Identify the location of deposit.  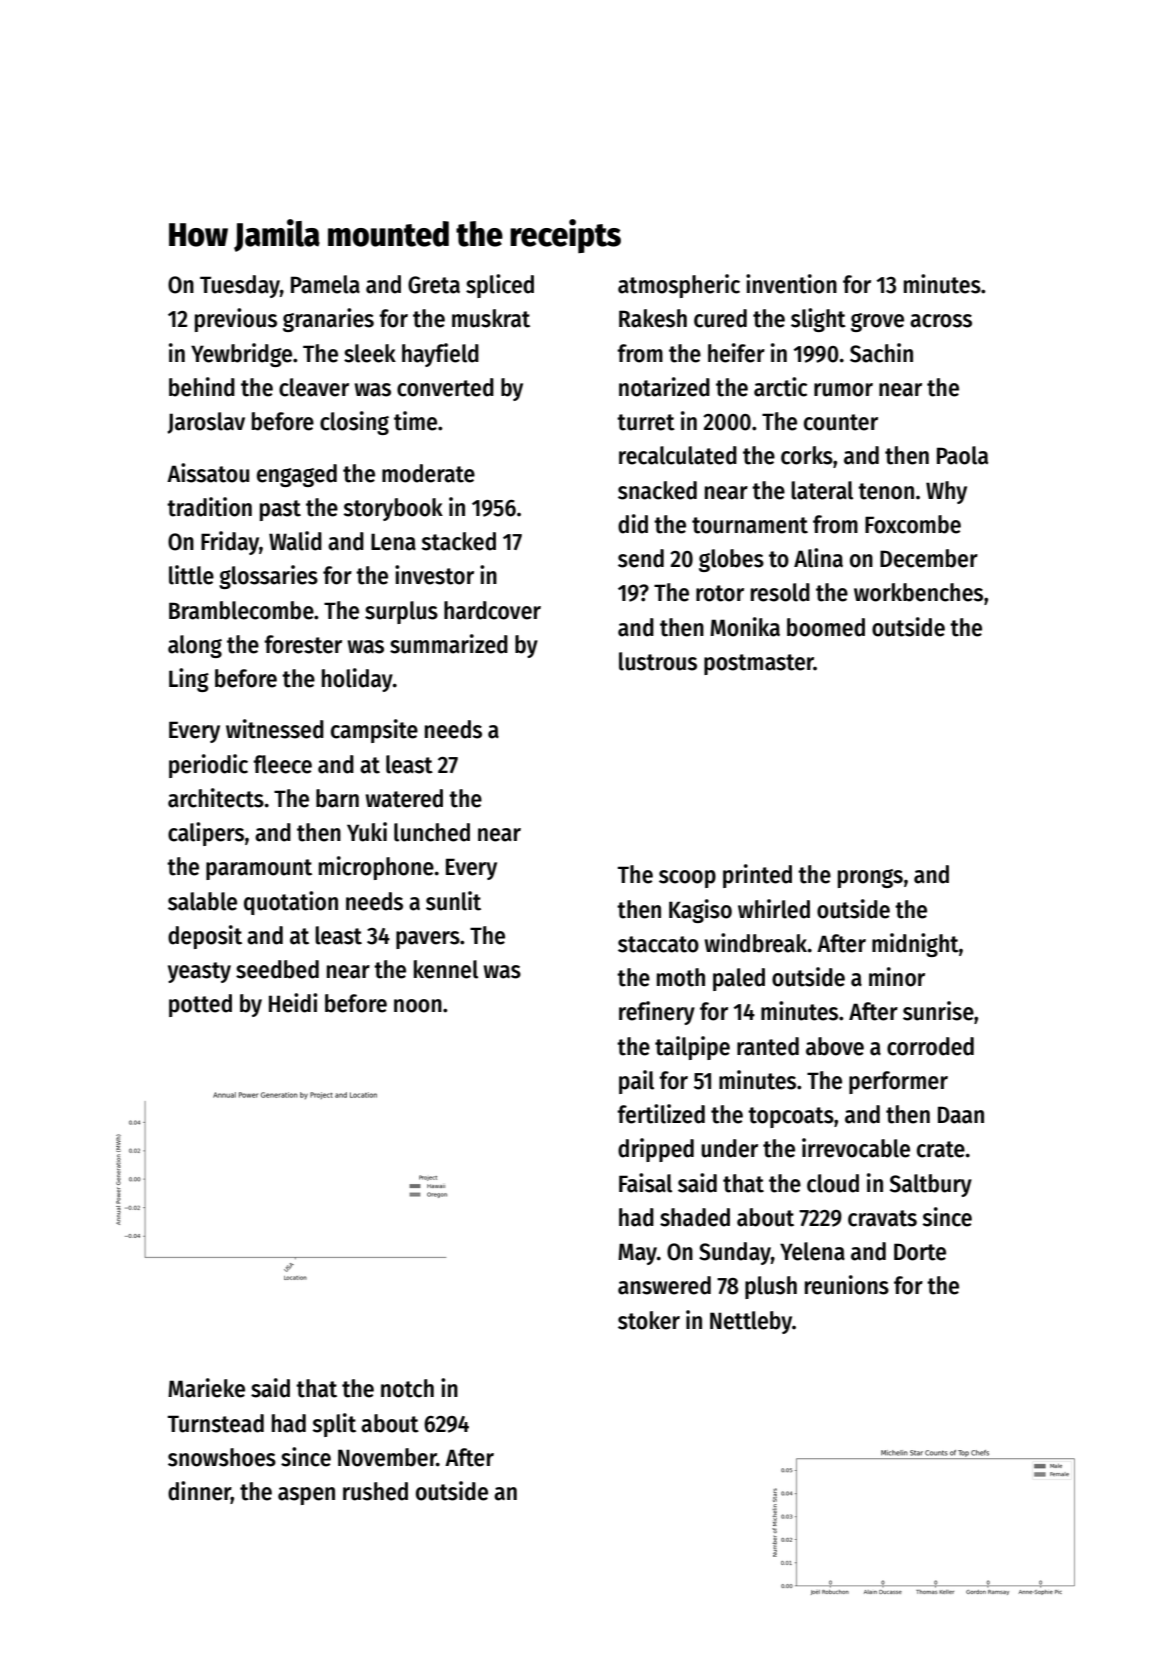
(205, 937).
